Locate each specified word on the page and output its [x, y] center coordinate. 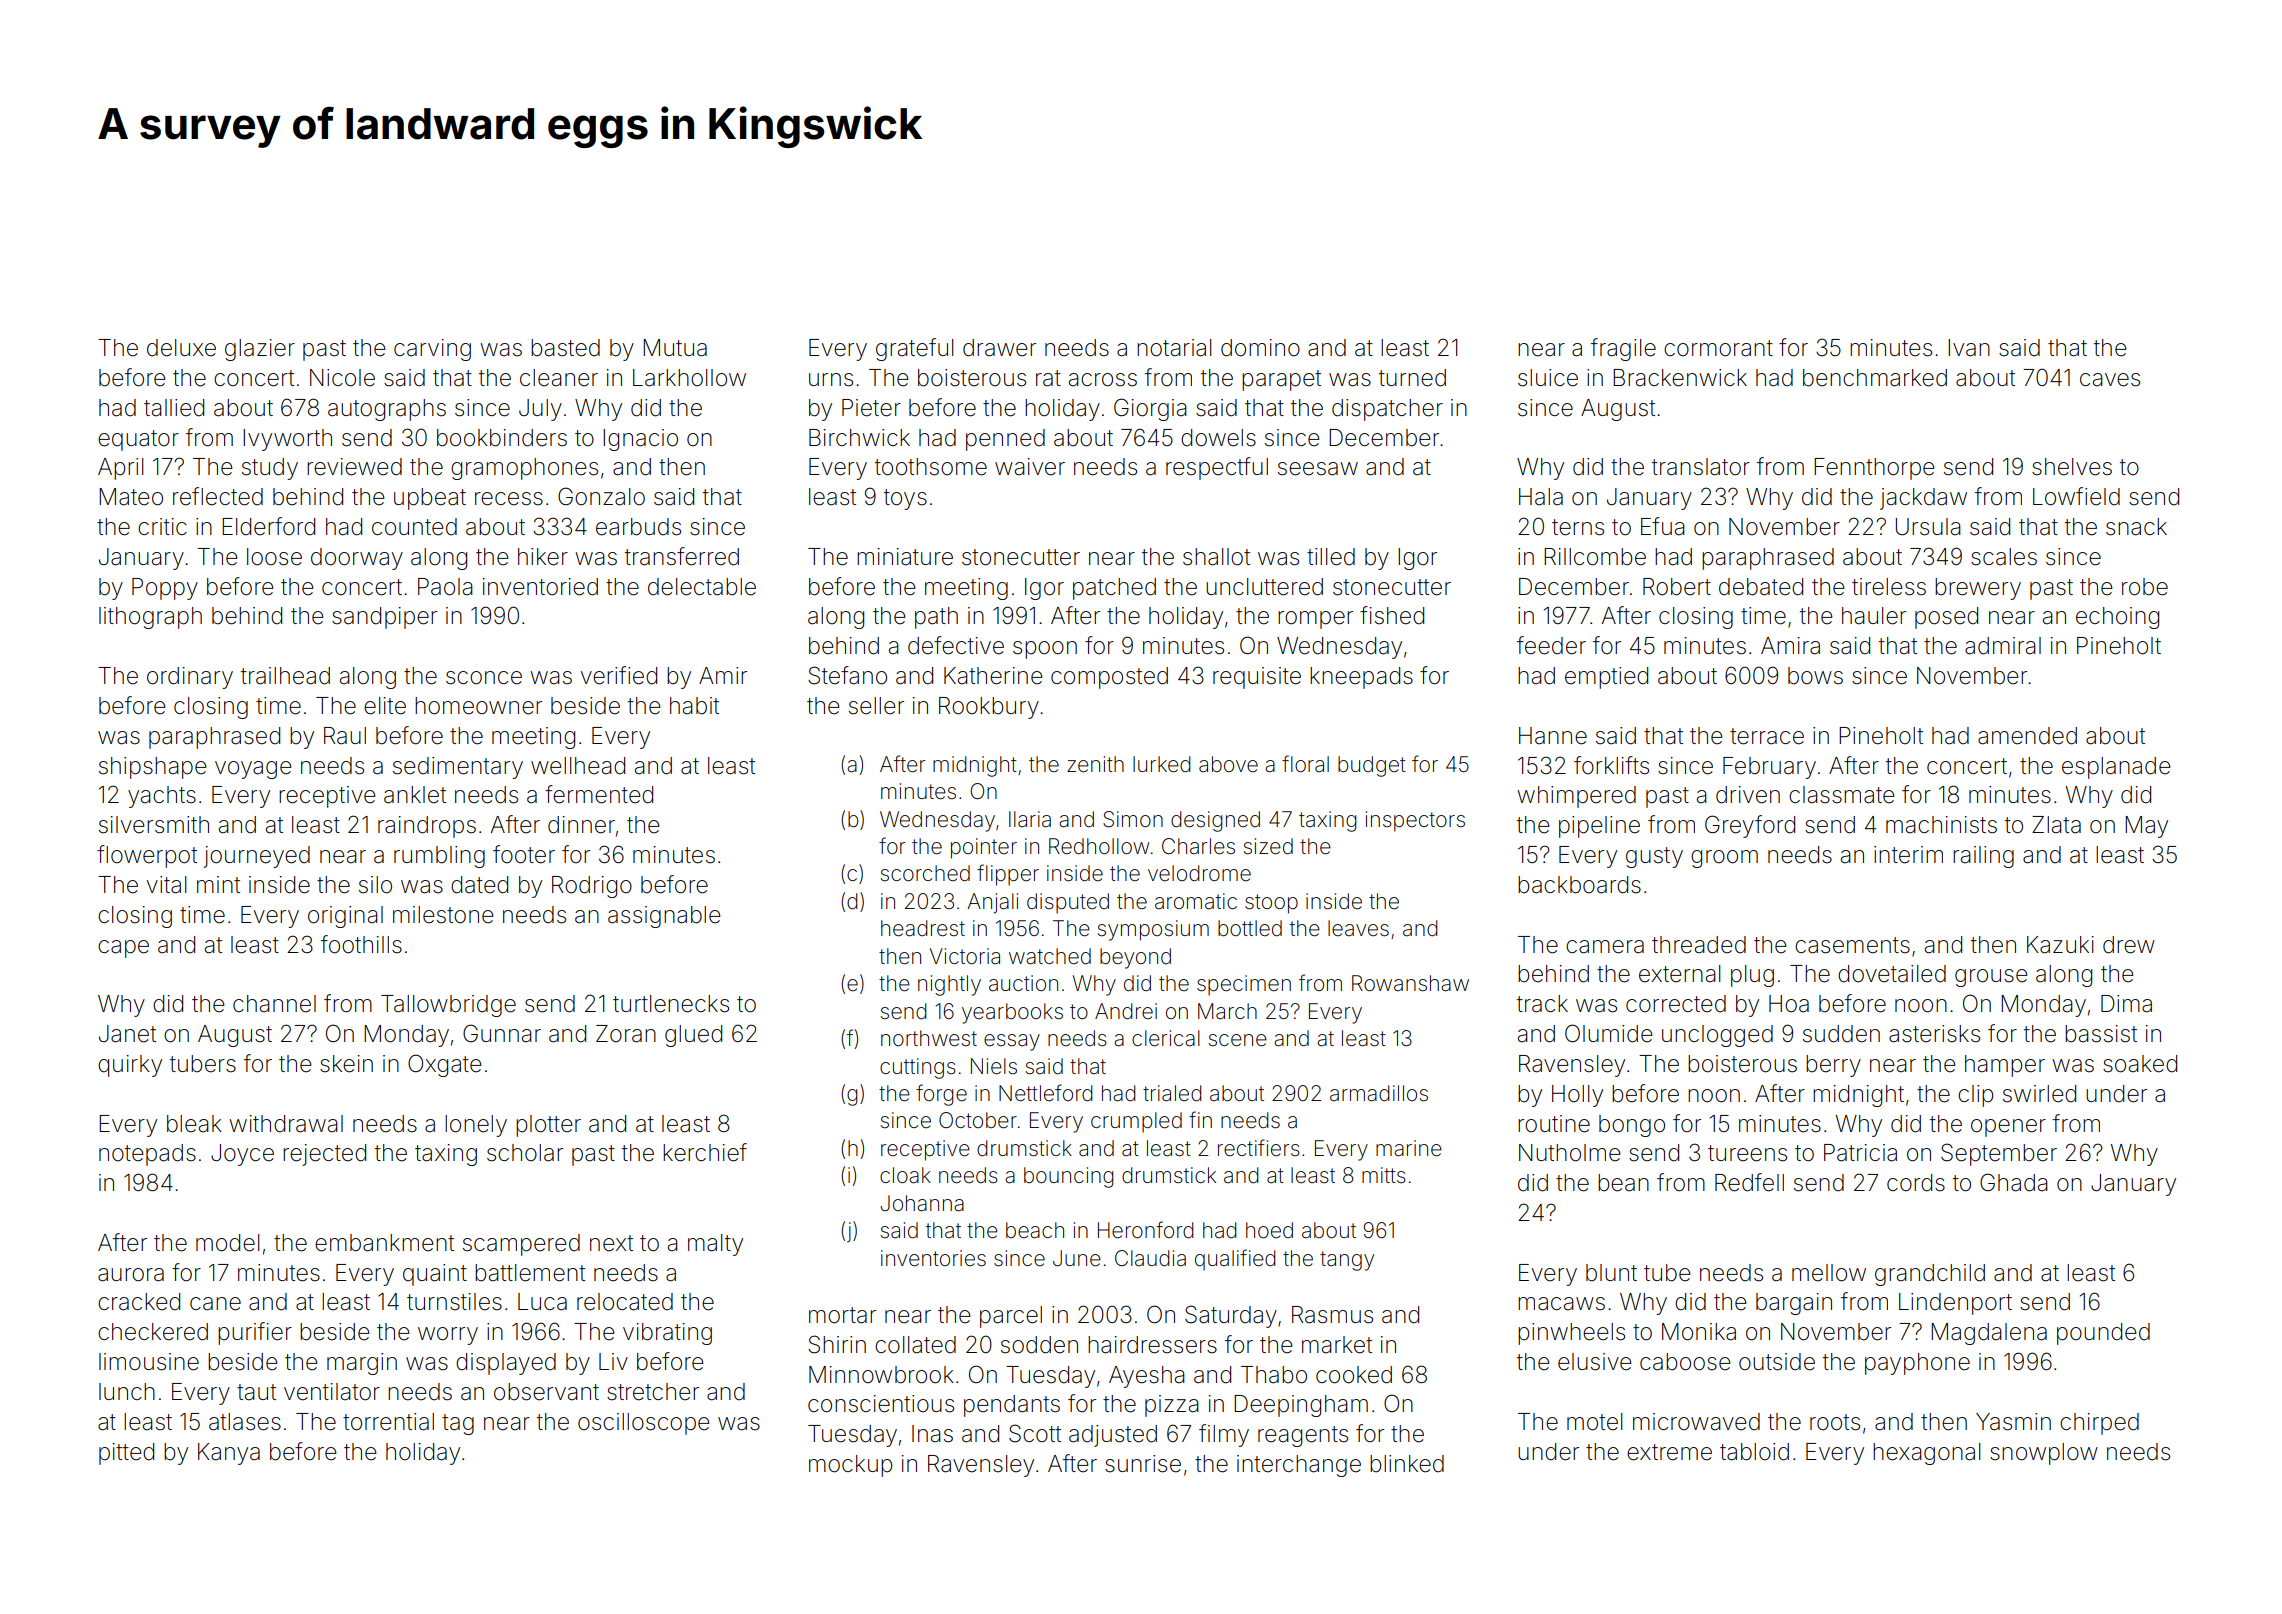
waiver [1030, 467]
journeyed [256, 857]
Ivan [1969, 348]
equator [138, 440]
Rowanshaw [1410, 983]
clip [1975, 1096]
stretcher [653, 1392]
